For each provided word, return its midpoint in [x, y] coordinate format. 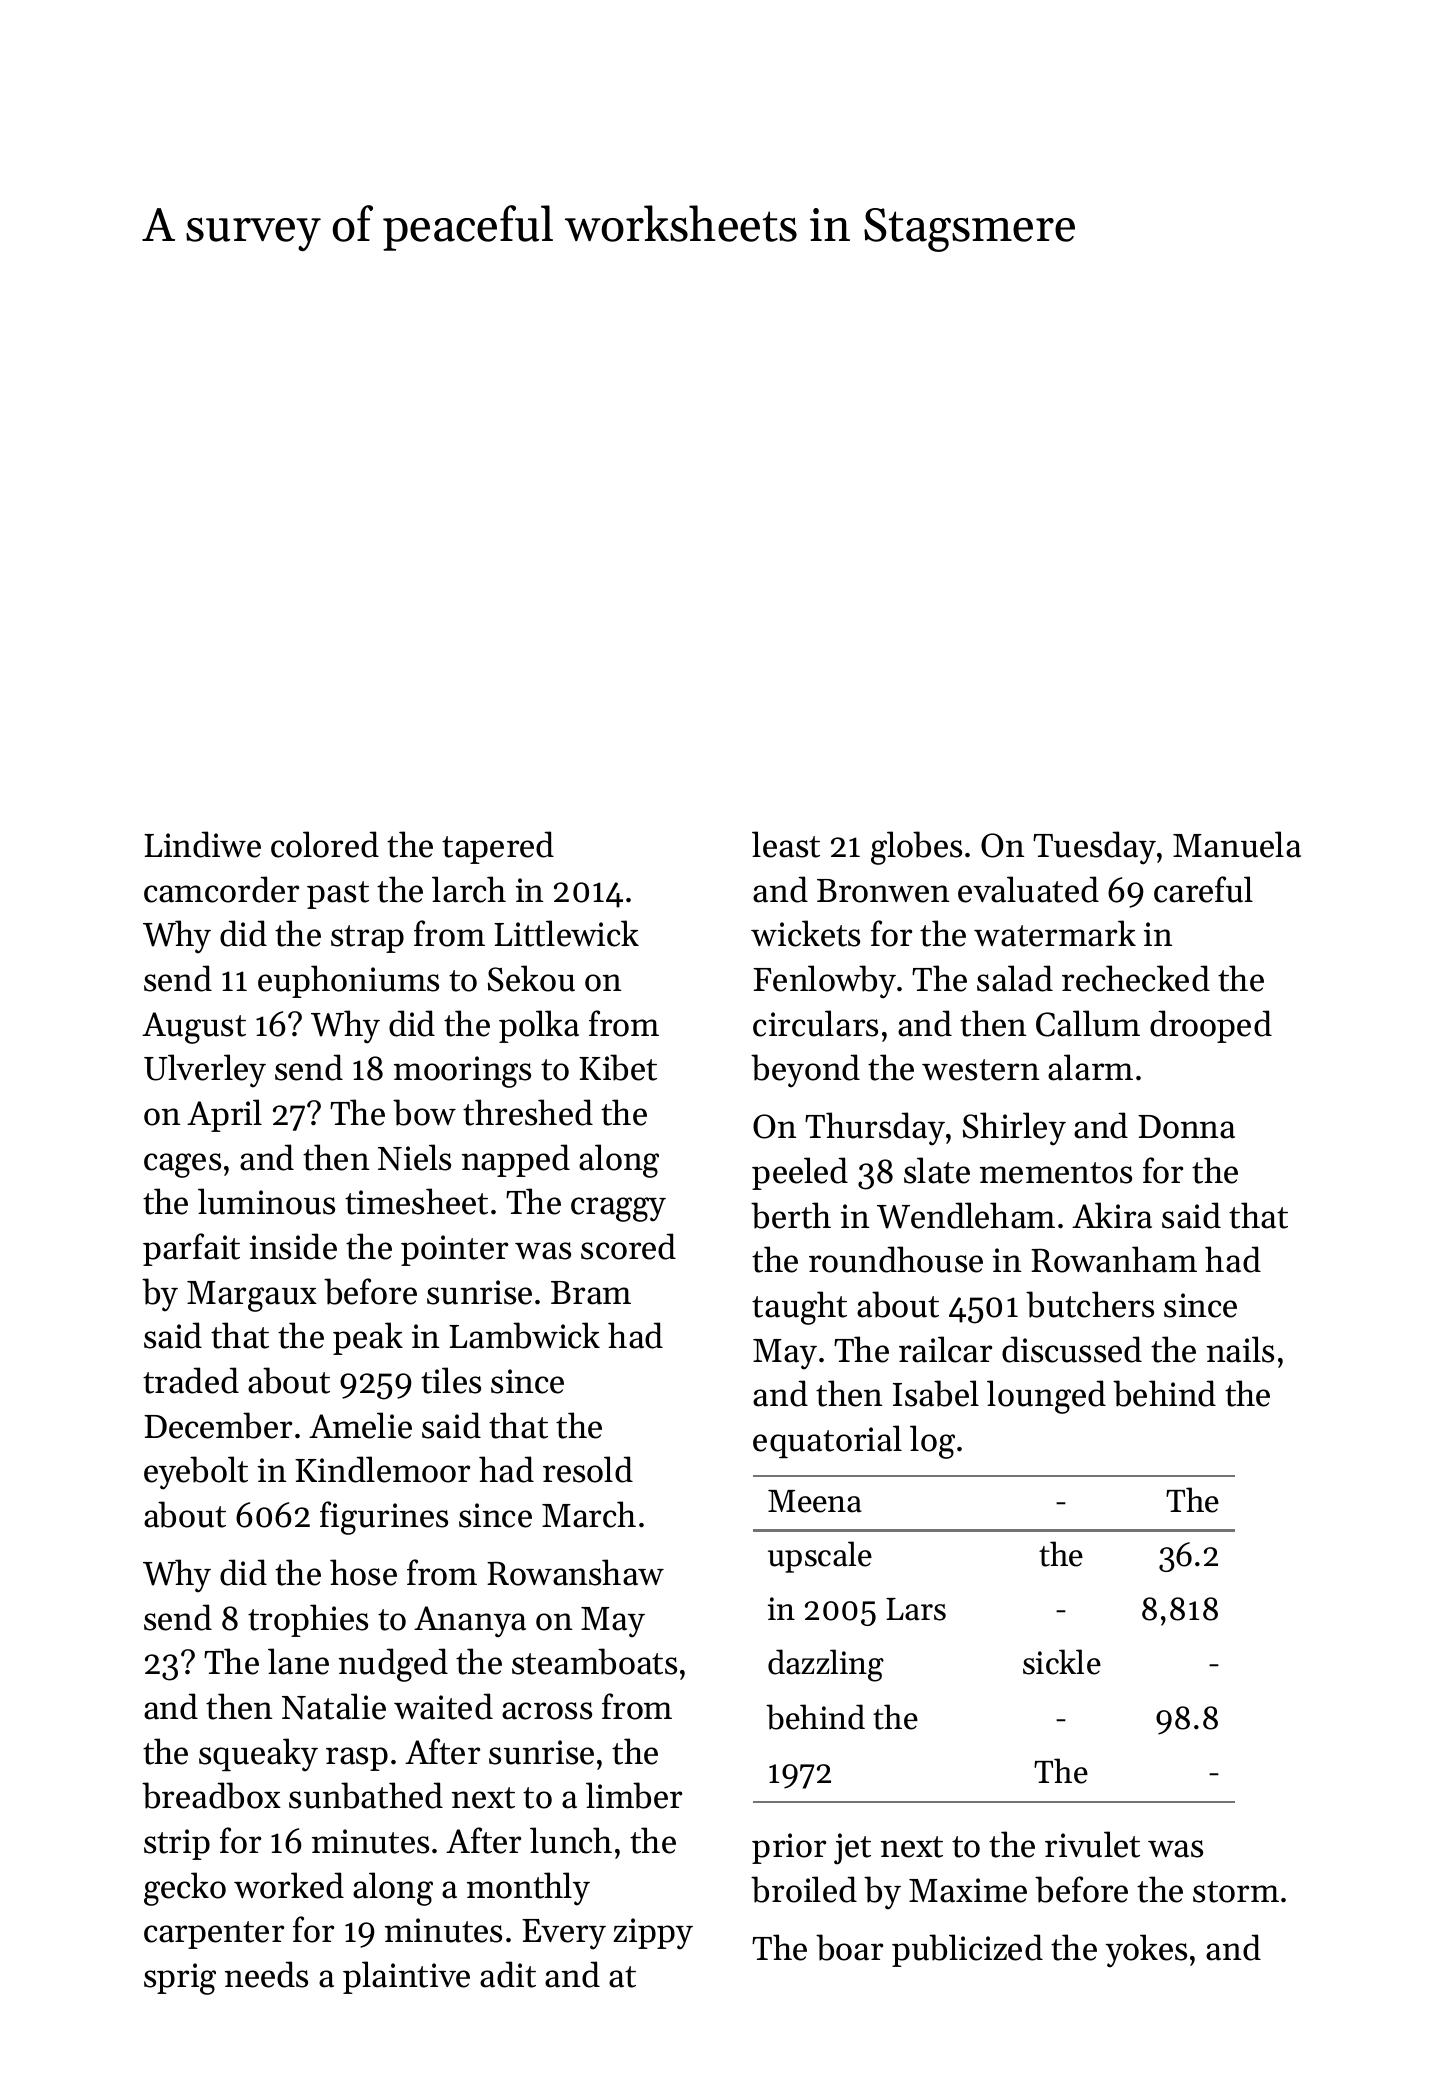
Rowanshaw [575, 1572]
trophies [308, 1620]
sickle [1062, 1662]
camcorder [221, 889]
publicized [967, 1950]
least [786, 844]
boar [849, 1947]
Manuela [1237, 844]
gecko [185, 1889]
